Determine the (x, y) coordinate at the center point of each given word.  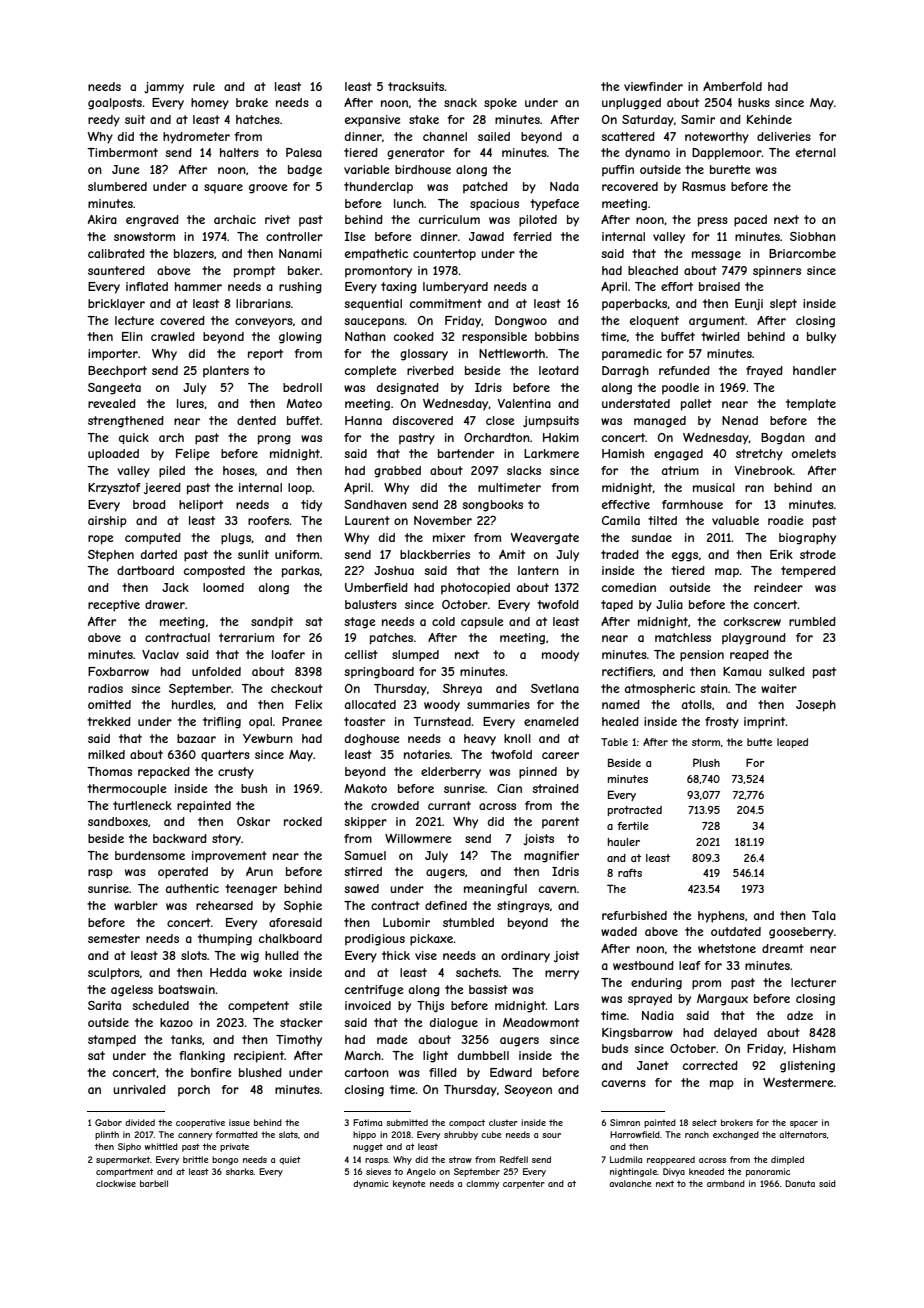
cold (443, 621)
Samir (698, 119)
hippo (364, 1135)
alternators (803, 1134)
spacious (494, 205)
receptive (114, 606)
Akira (102, 219)
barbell (154, 1183)
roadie (786, 520)
